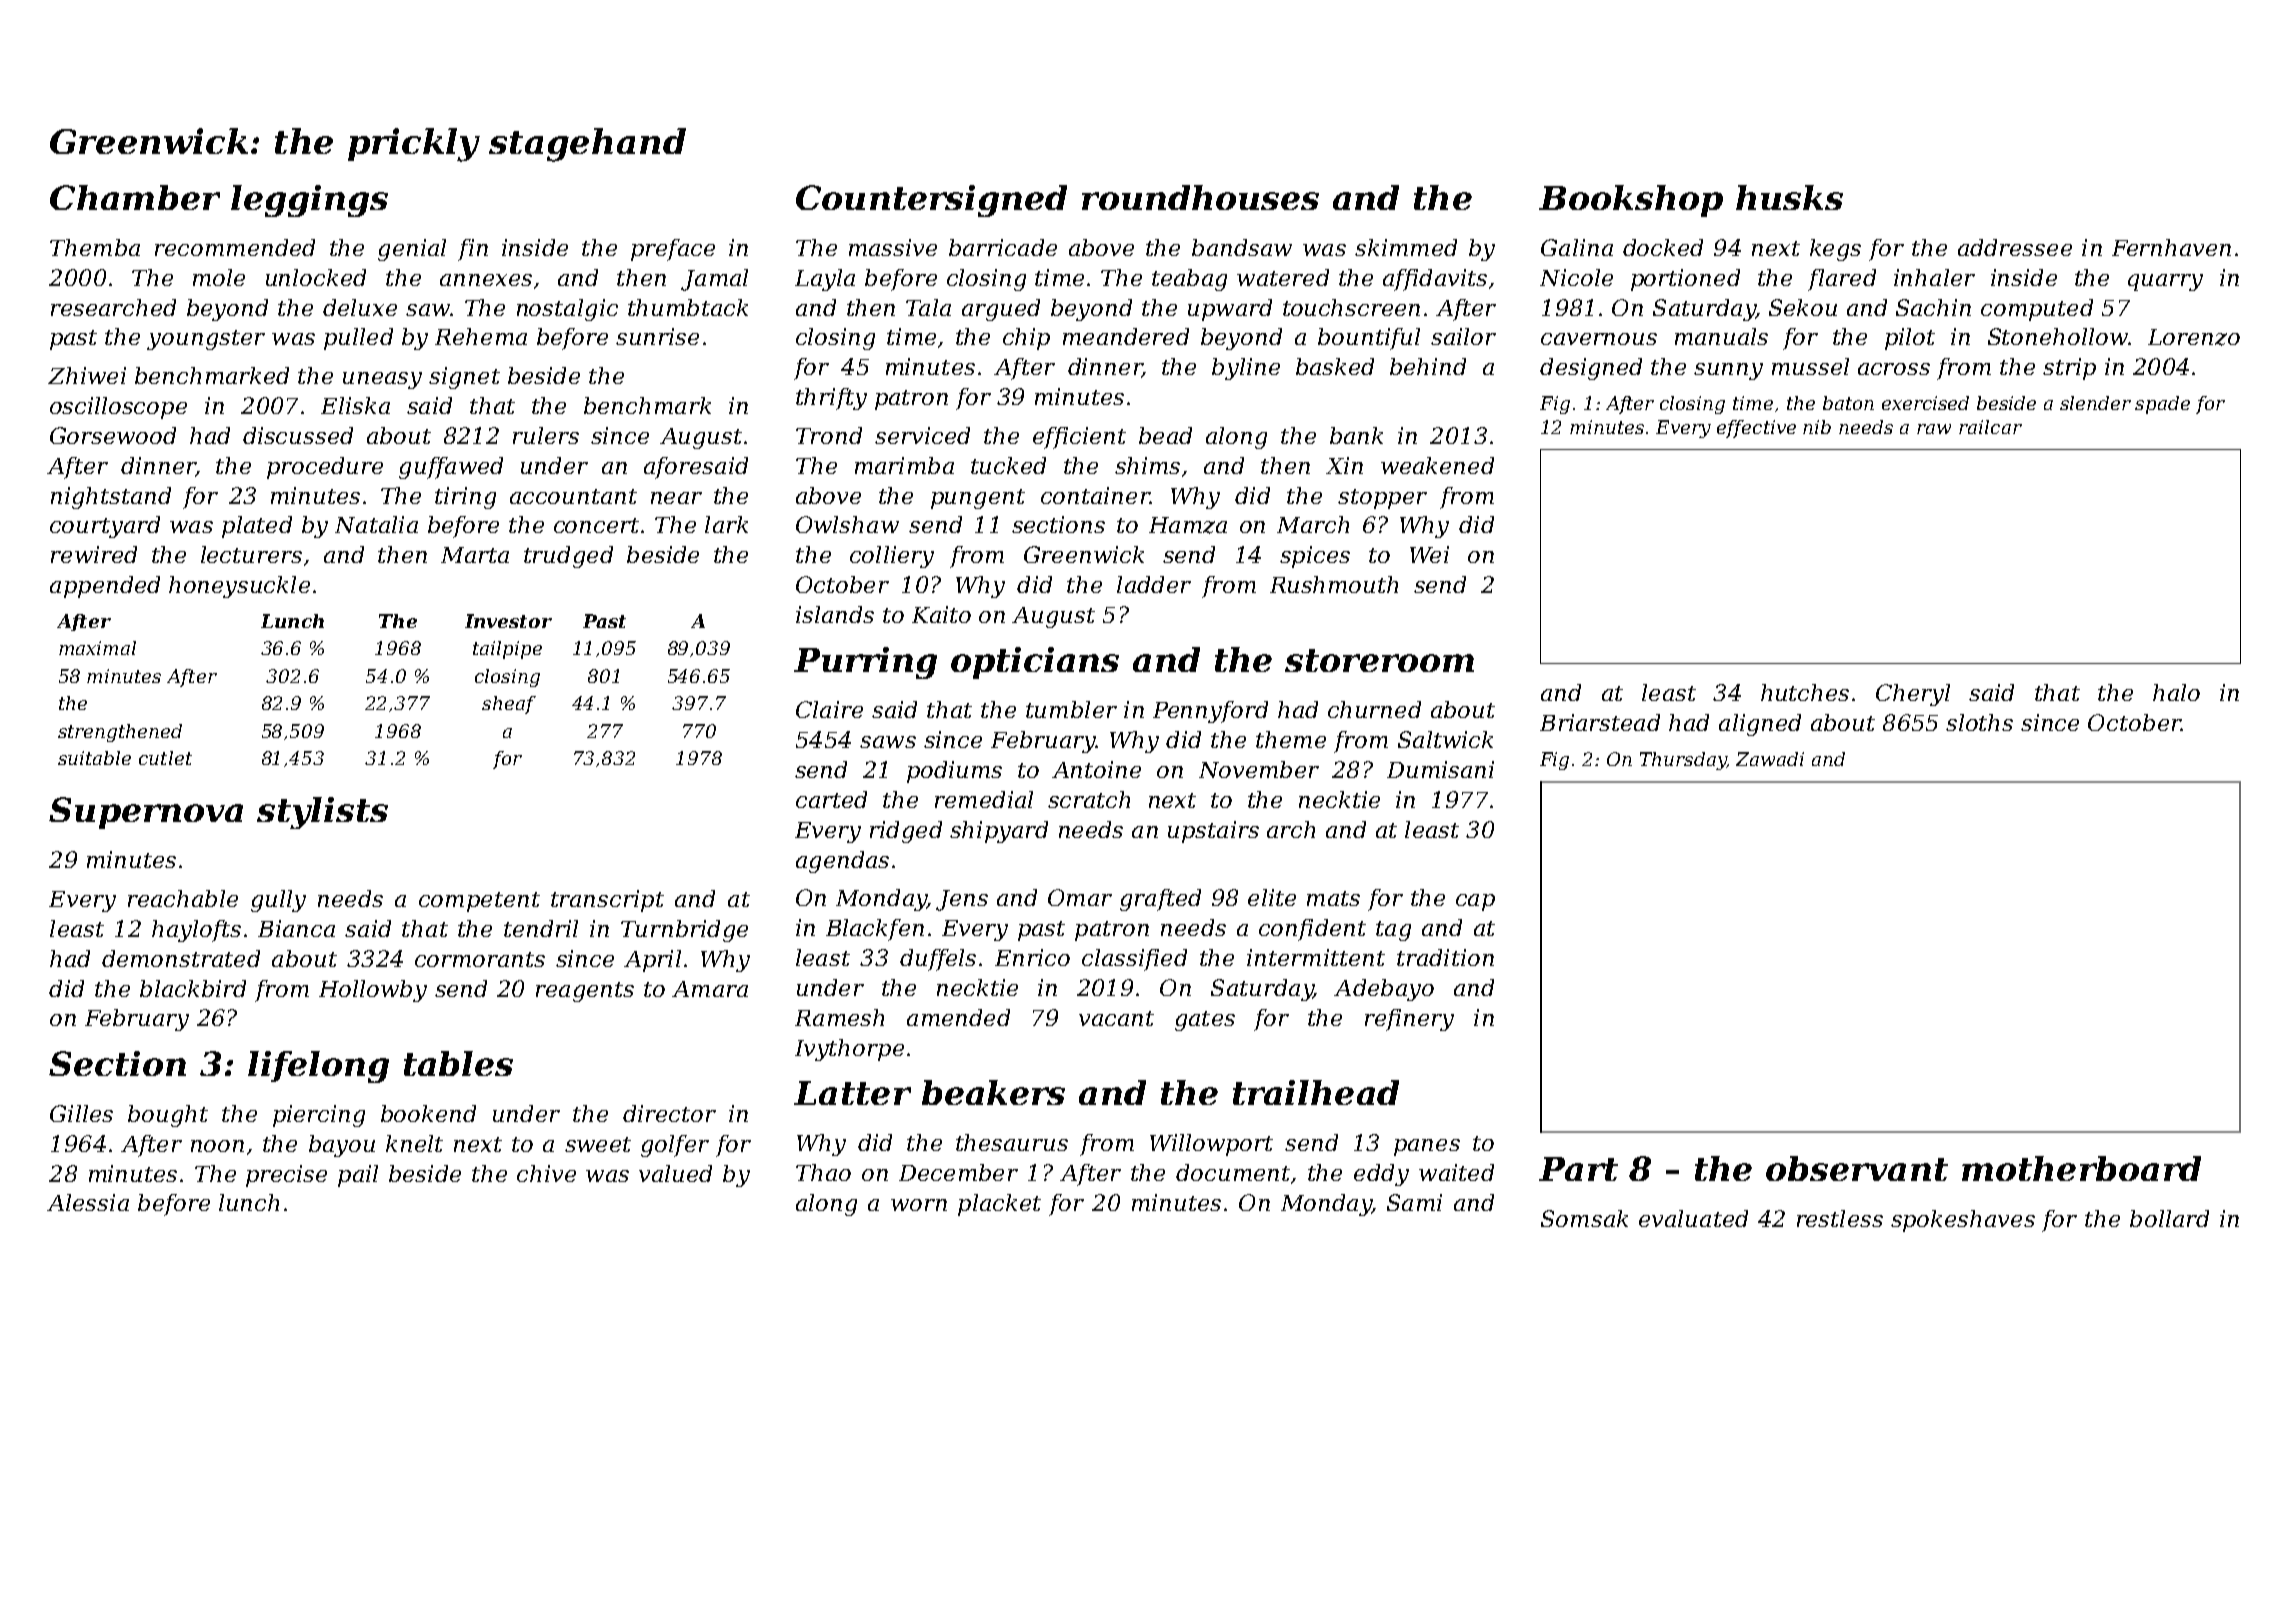 This screenshot has height=1620, width=2290. Describe the element at coordinates (309, 201) in the screenshot. I see `leggings` at that location.
